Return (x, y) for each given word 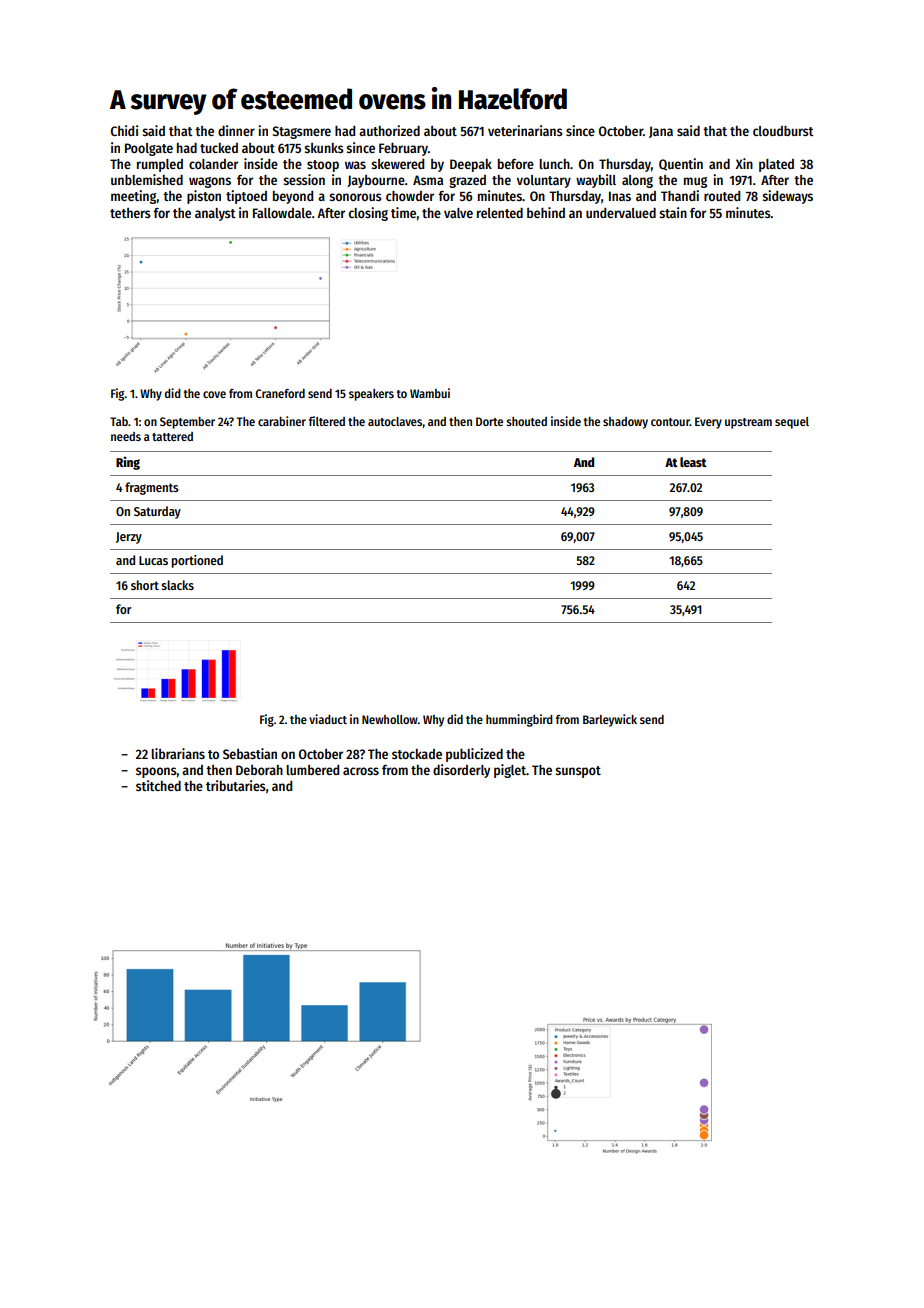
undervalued (621, 213)
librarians (178, 753)
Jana (661, 132)
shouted (526, 421)
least (693, 462)
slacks (177, 585)
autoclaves (395, 421)
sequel (792, 423)
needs (126, 436)
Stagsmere (302, 132)
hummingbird (519, 720)
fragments (152, 488)
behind (546, 212)
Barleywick (610, 720)
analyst (215, 214)
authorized (389, 130)
